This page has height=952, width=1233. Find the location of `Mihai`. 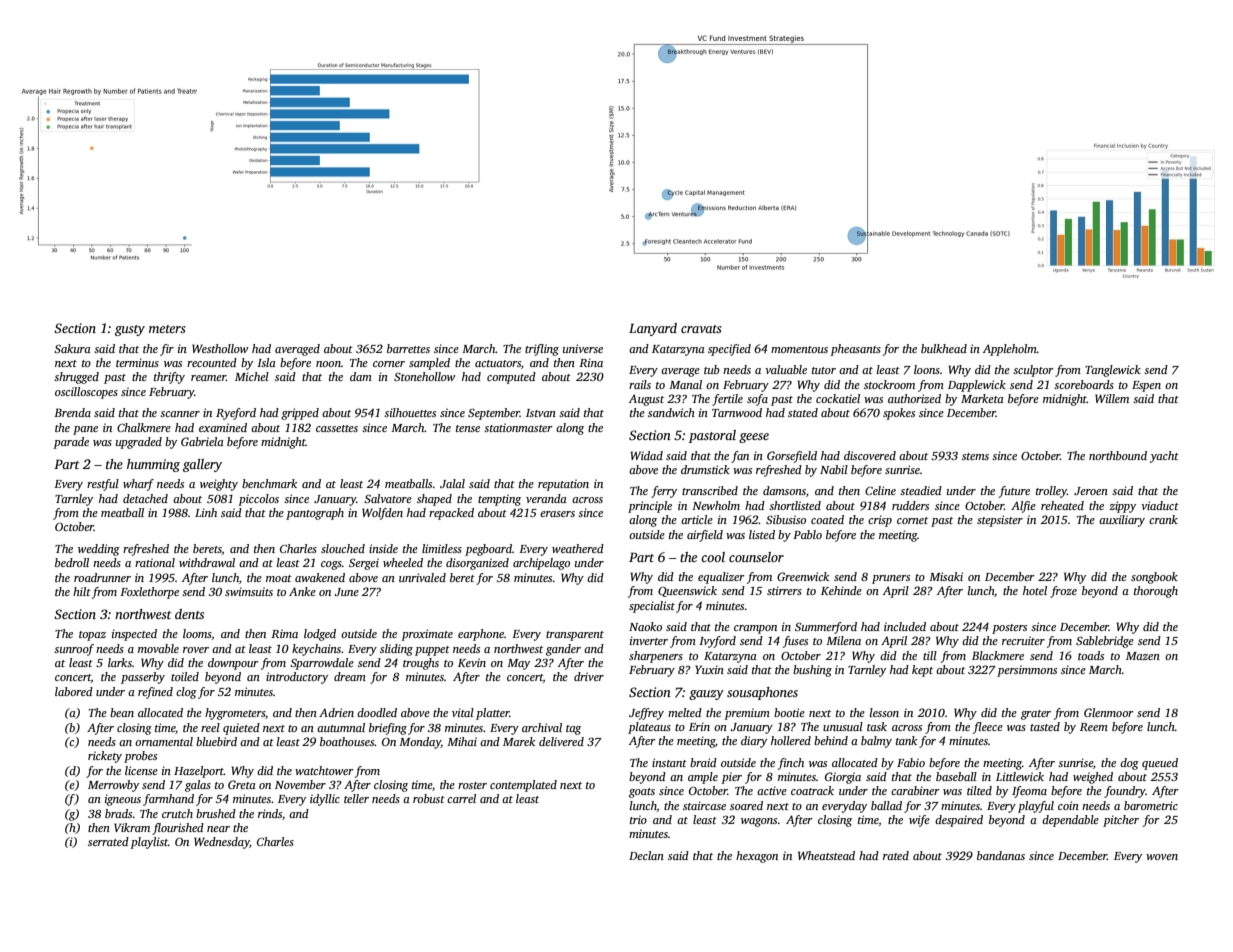

Mihai is located at coordinates (462, 741).
